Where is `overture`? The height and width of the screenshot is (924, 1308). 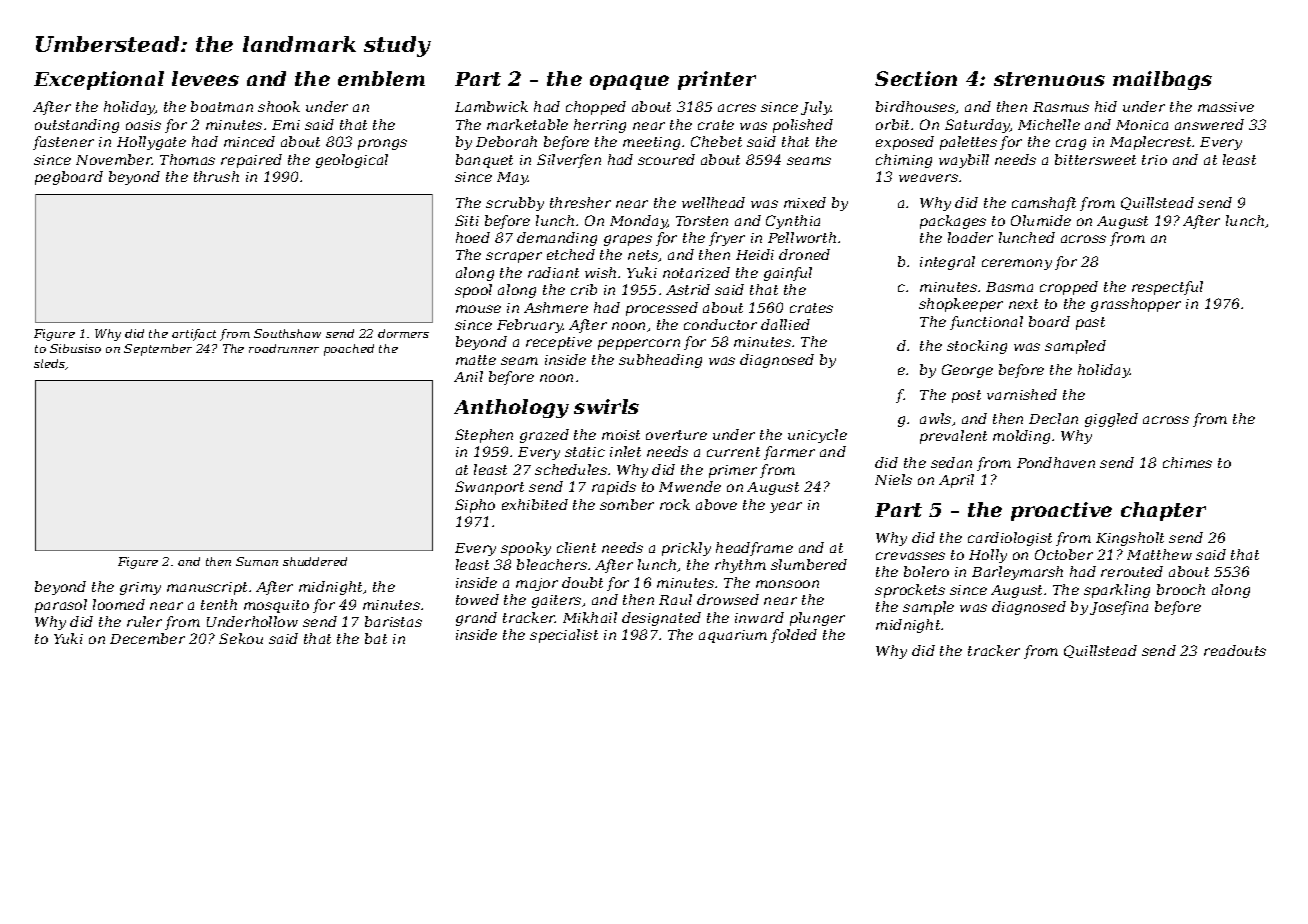 overture is located at coordinates (676, 435).
